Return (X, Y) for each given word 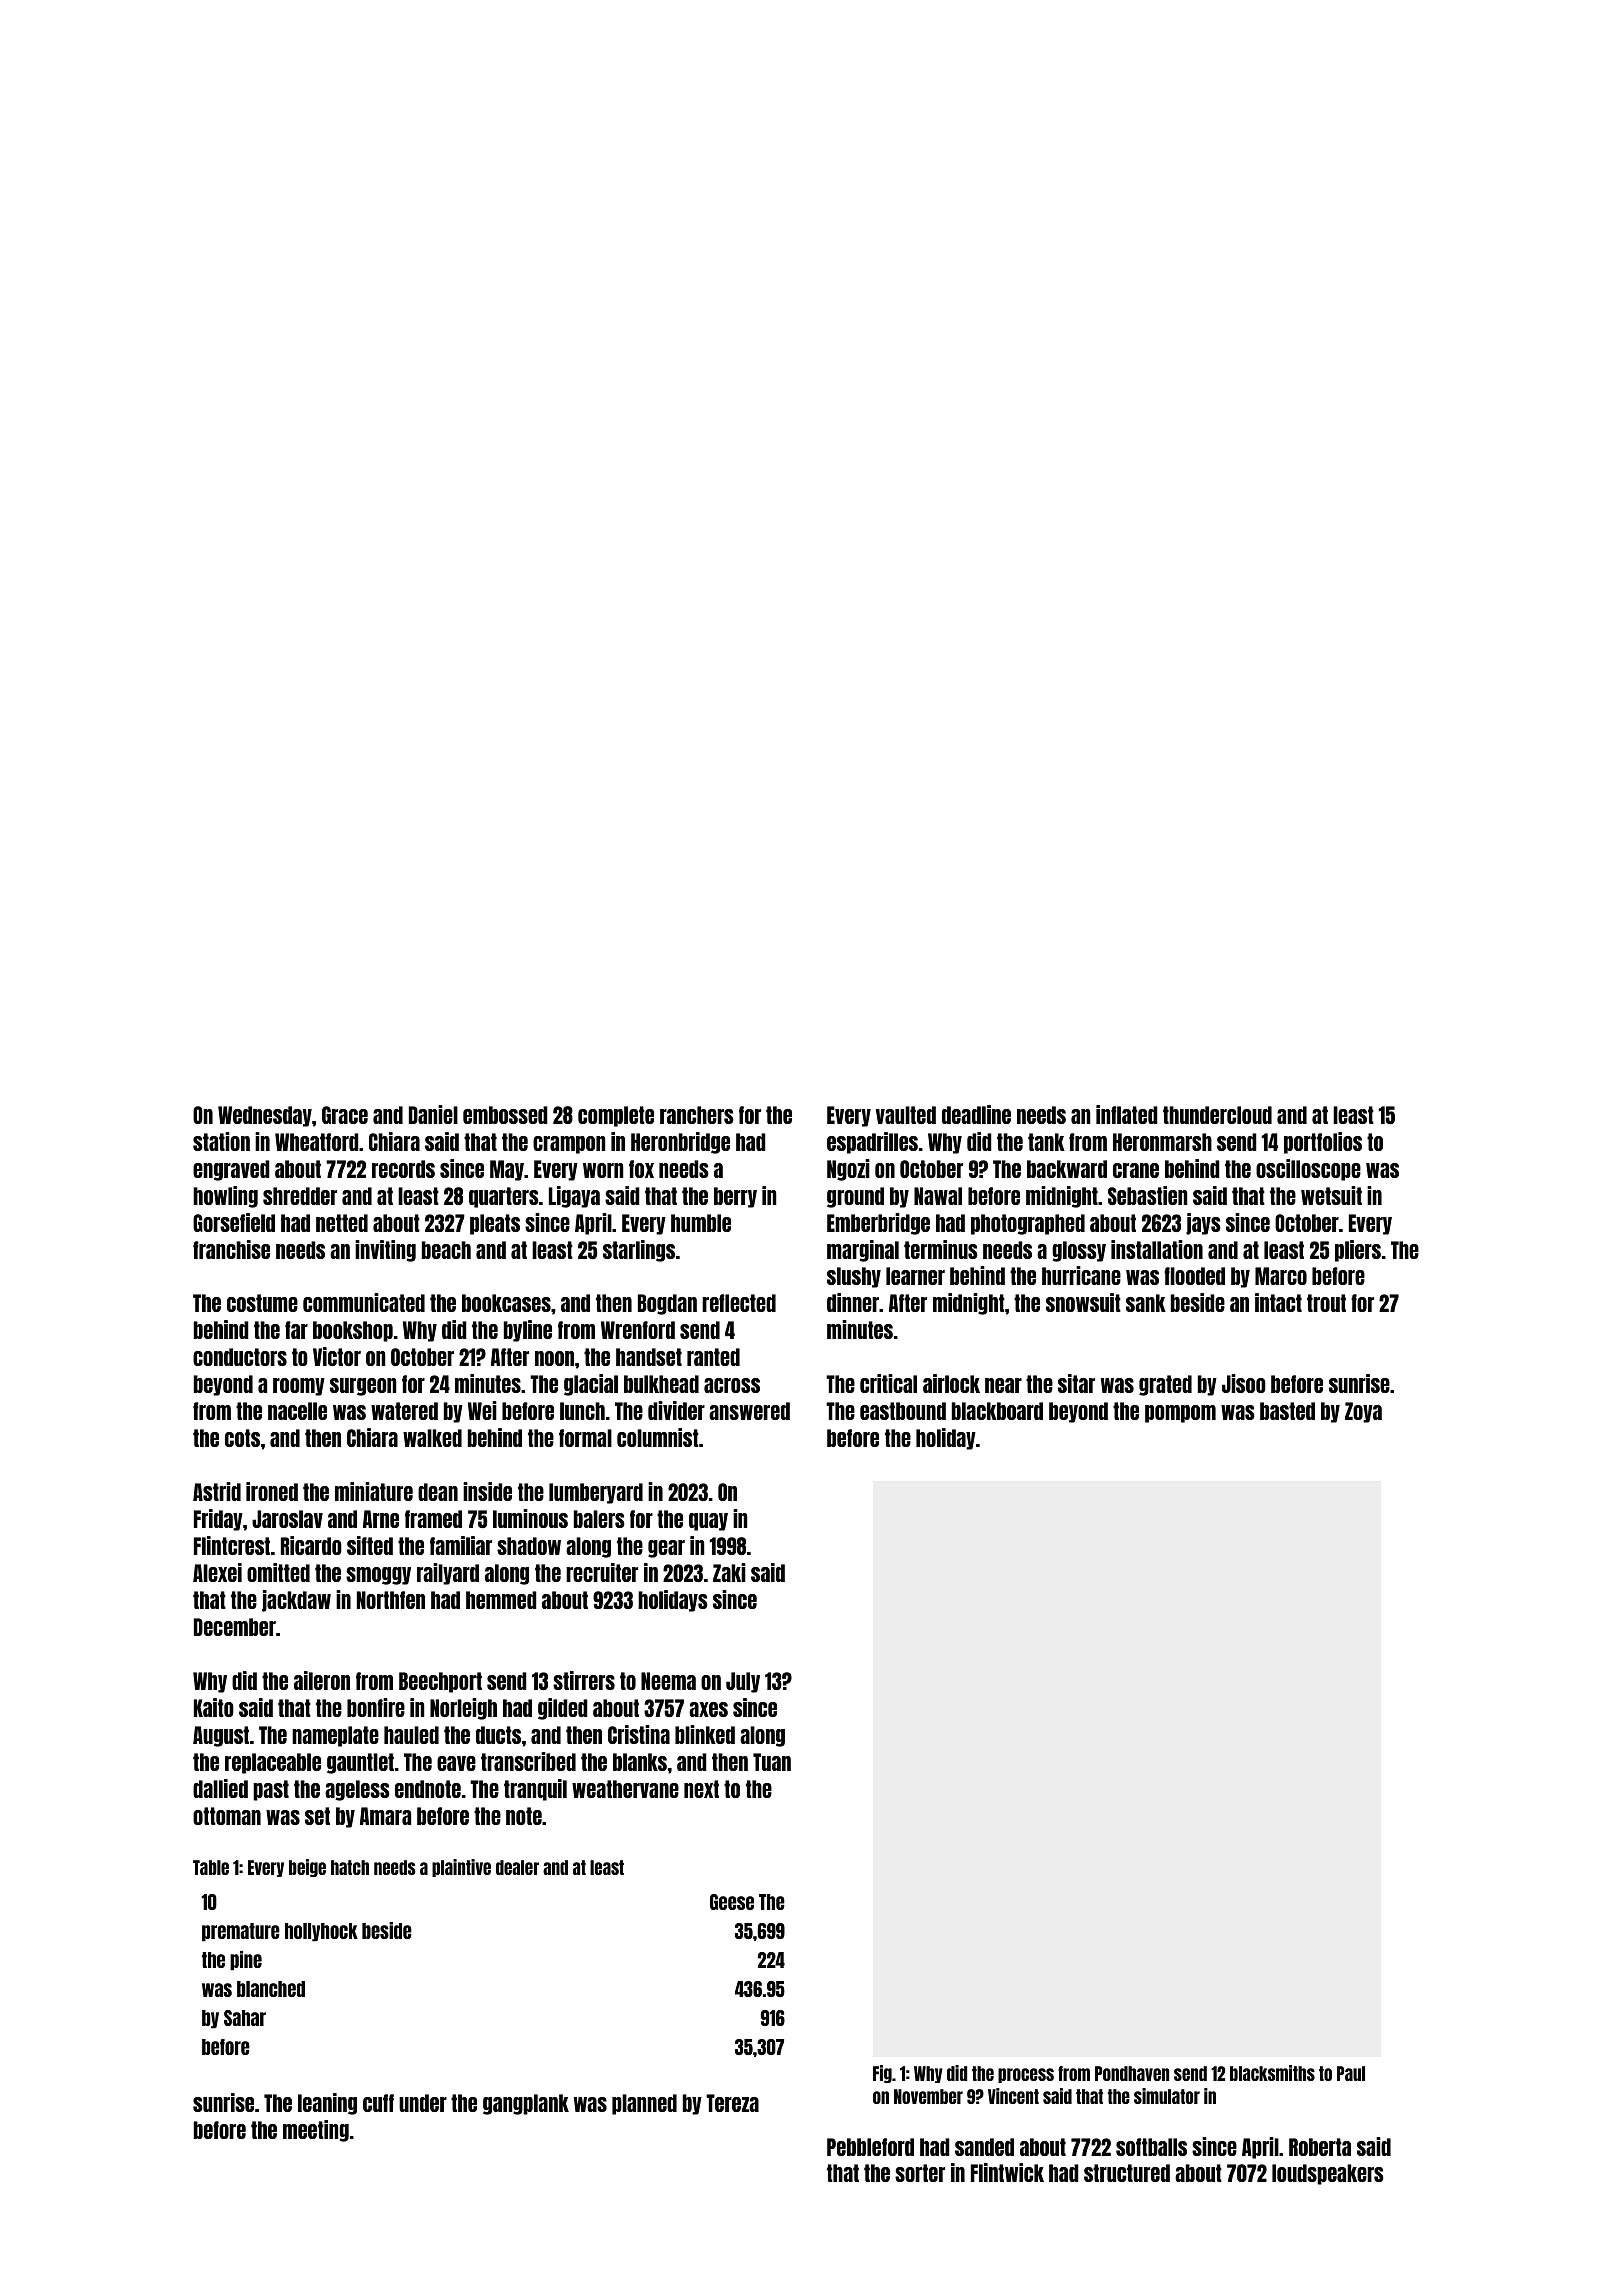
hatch (350, 1867)
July (743, 1682)
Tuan (772, 1762)
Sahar (245, 2018)
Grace (345, 1115)
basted (1287, 1411)
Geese (732, 1902)
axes (708, 1709)
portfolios (1323, 1143)
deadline (976, 1114)
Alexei (217, 1572)
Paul (1351, 2073)
